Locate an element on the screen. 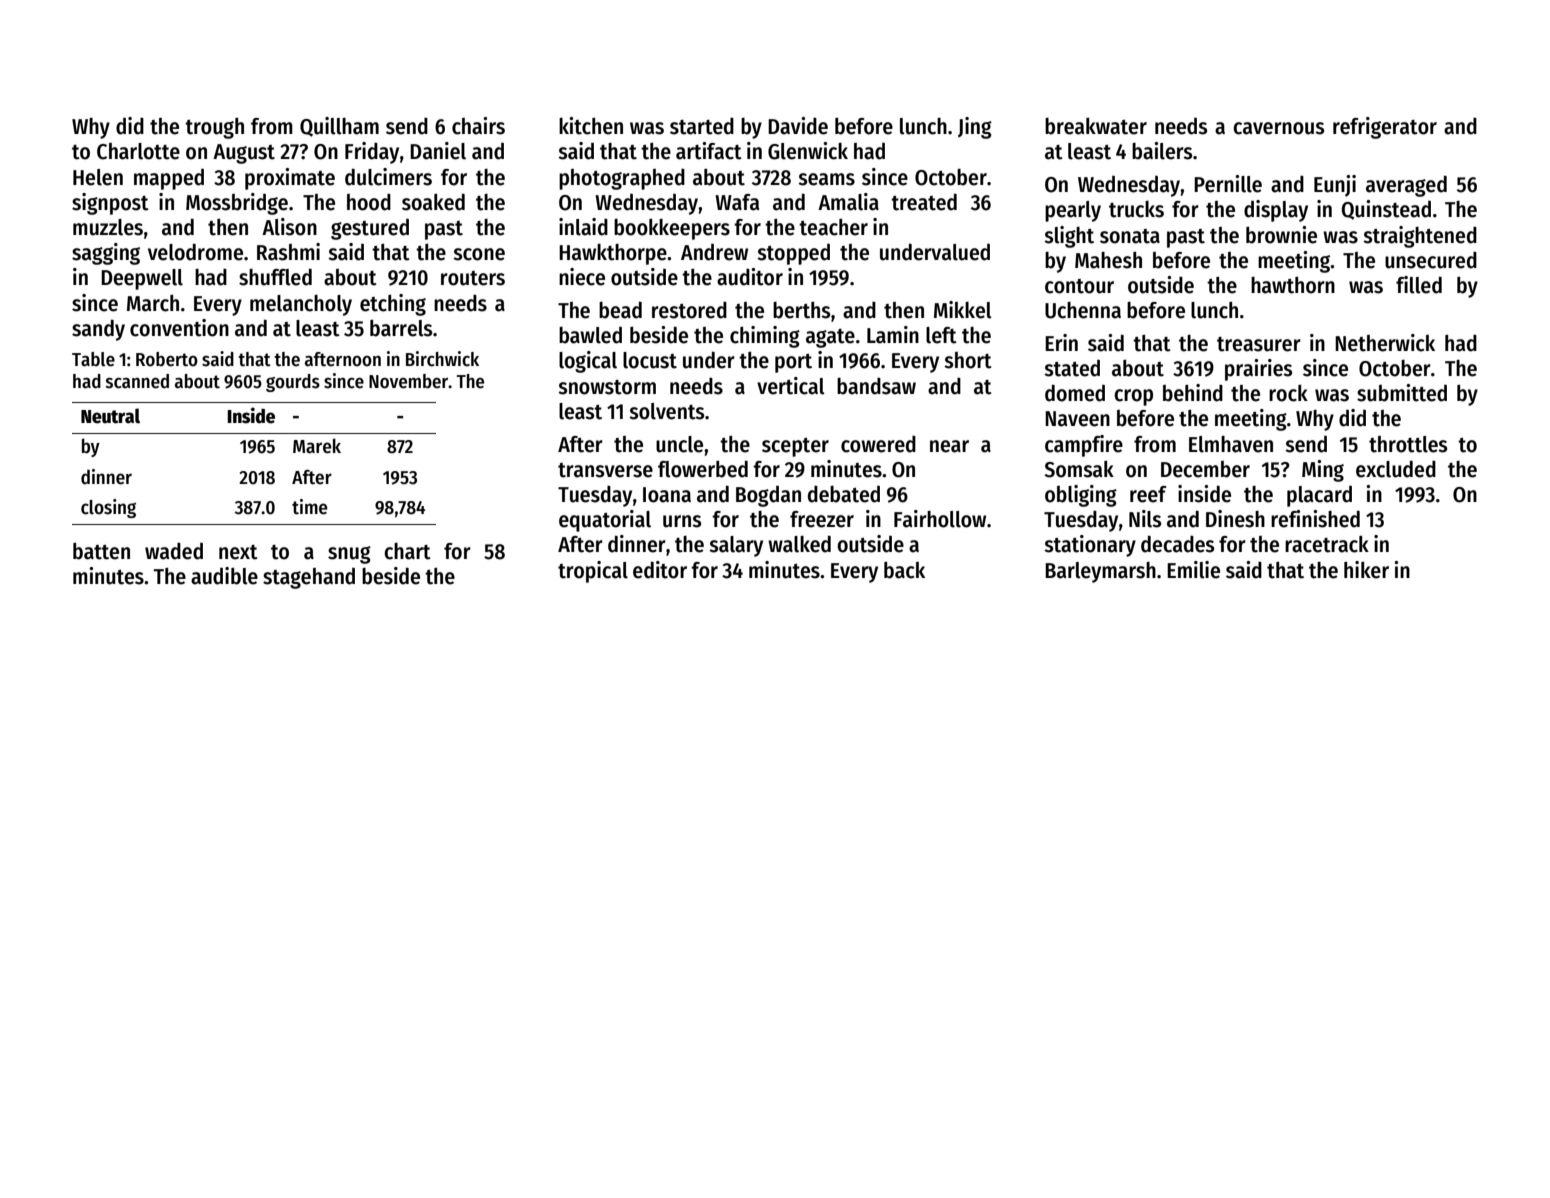 The image size is (1550, 1198). Charlotte is located at coordinates (138, 151).
